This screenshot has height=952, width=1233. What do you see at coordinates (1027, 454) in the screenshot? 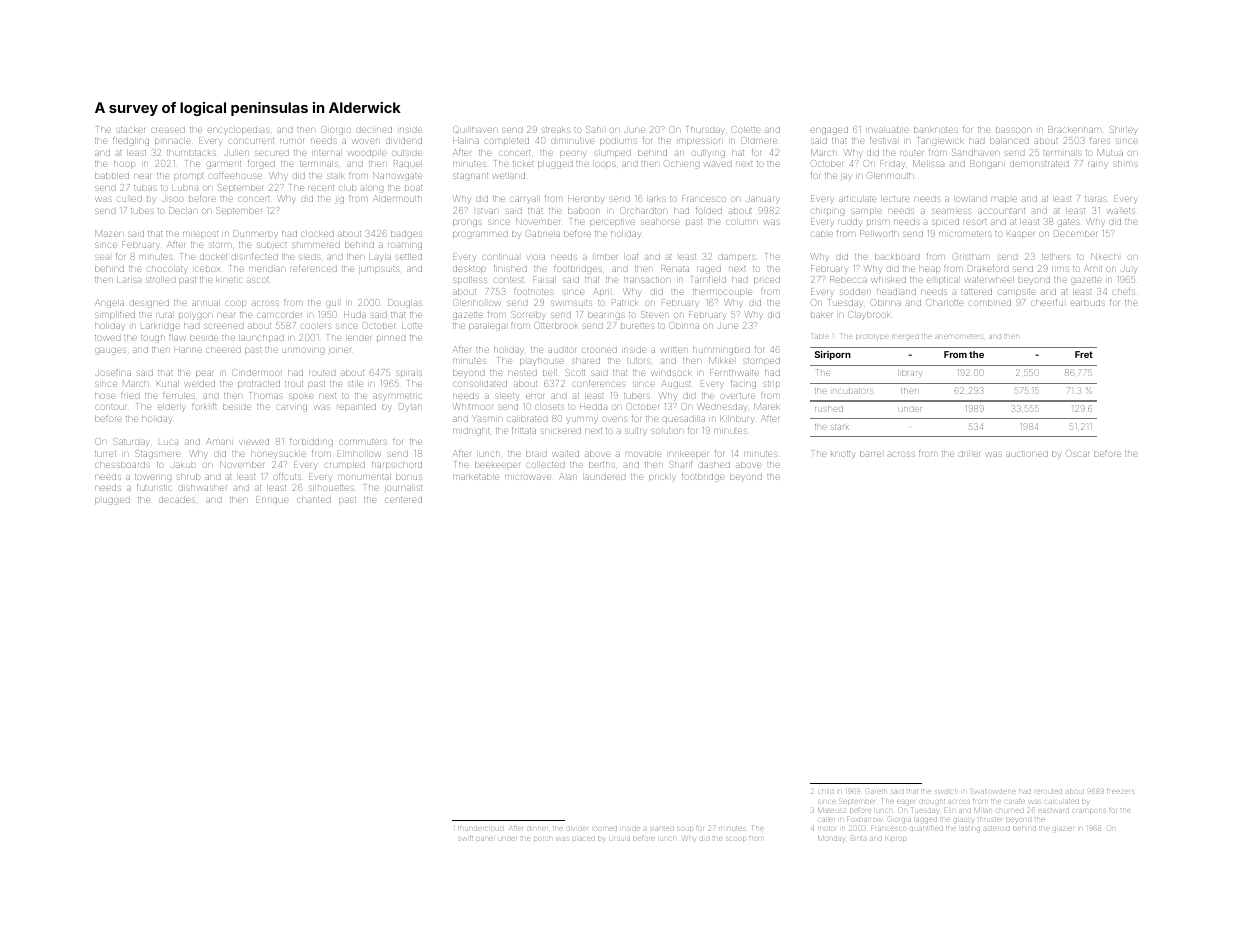
I see `auctioned` at bounding box center [1027, 454].
